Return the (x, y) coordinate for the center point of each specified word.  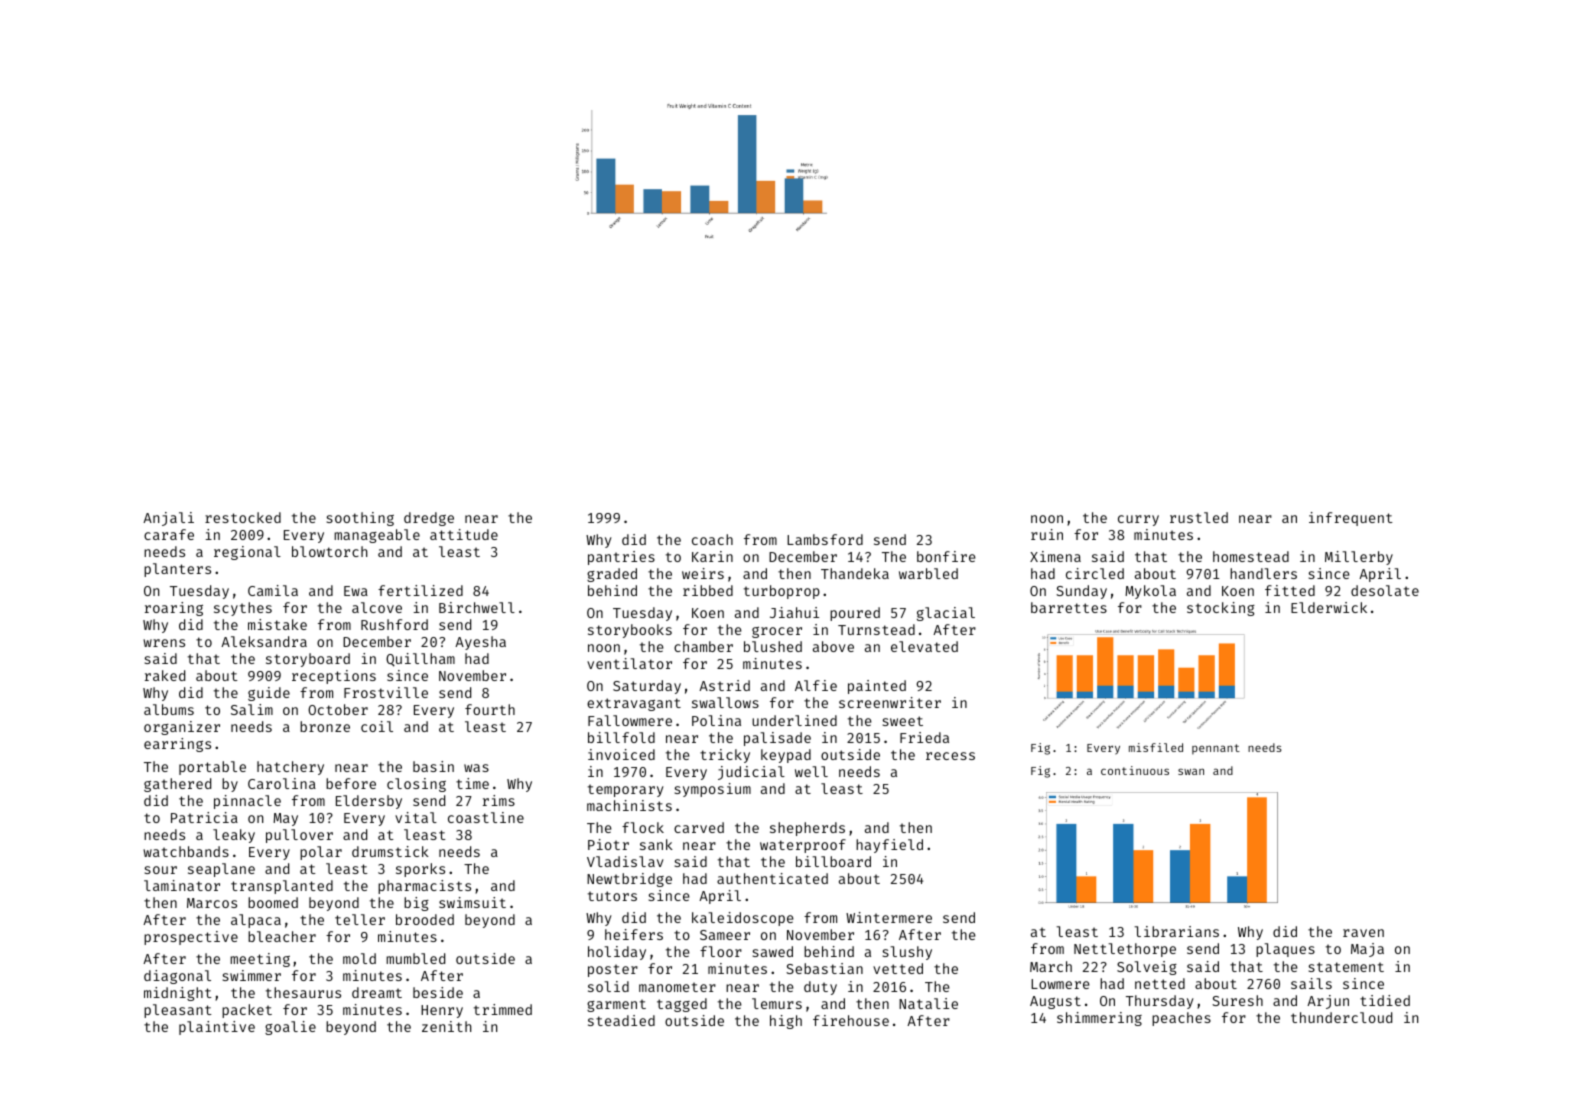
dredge (429, 519)
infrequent (1350, 519)
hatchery (290, 768)
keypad (786, 756)
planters (177, 570)
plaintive (217, 1028)
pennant (1216, 749)
